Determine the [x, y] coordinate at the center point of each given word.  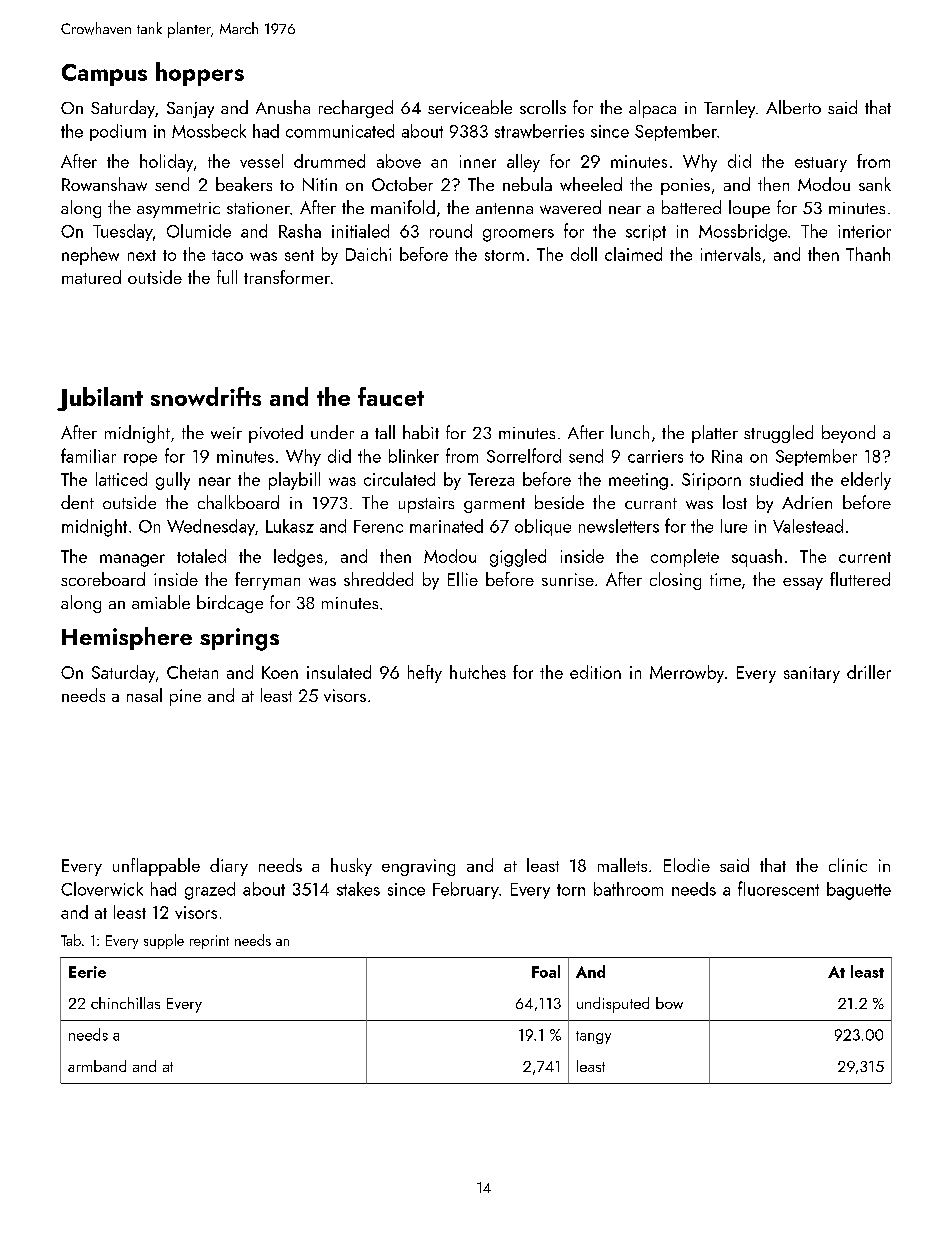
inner [478, 161]
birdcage [230, 604]
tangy [593, 1037]
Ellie [463, 579]
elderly [866, 481]
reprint [209, 942]
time [725, 579]
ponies [685, 186]
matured [91, 277]
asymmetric [178, 210]
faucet [391, 396]
